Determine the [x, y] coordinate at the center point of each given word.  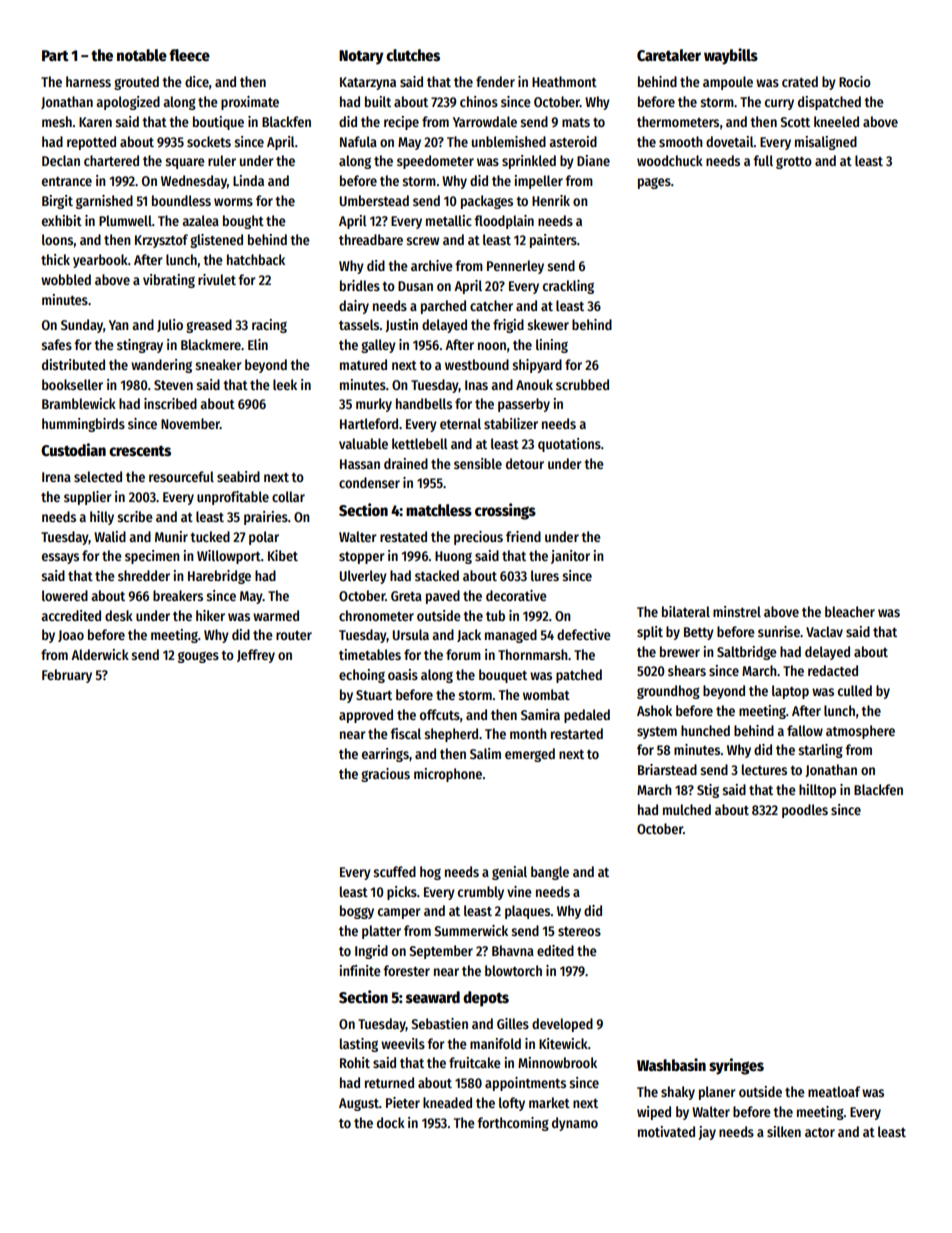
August [359, 1104]
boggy [357, 912]
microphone [448, 775]
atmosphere [860, 732]
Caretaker [669, 55]
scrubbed [582, 384]
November [190, 423]
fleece [189, 55]
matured [363, 364]
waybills [731, 56]
